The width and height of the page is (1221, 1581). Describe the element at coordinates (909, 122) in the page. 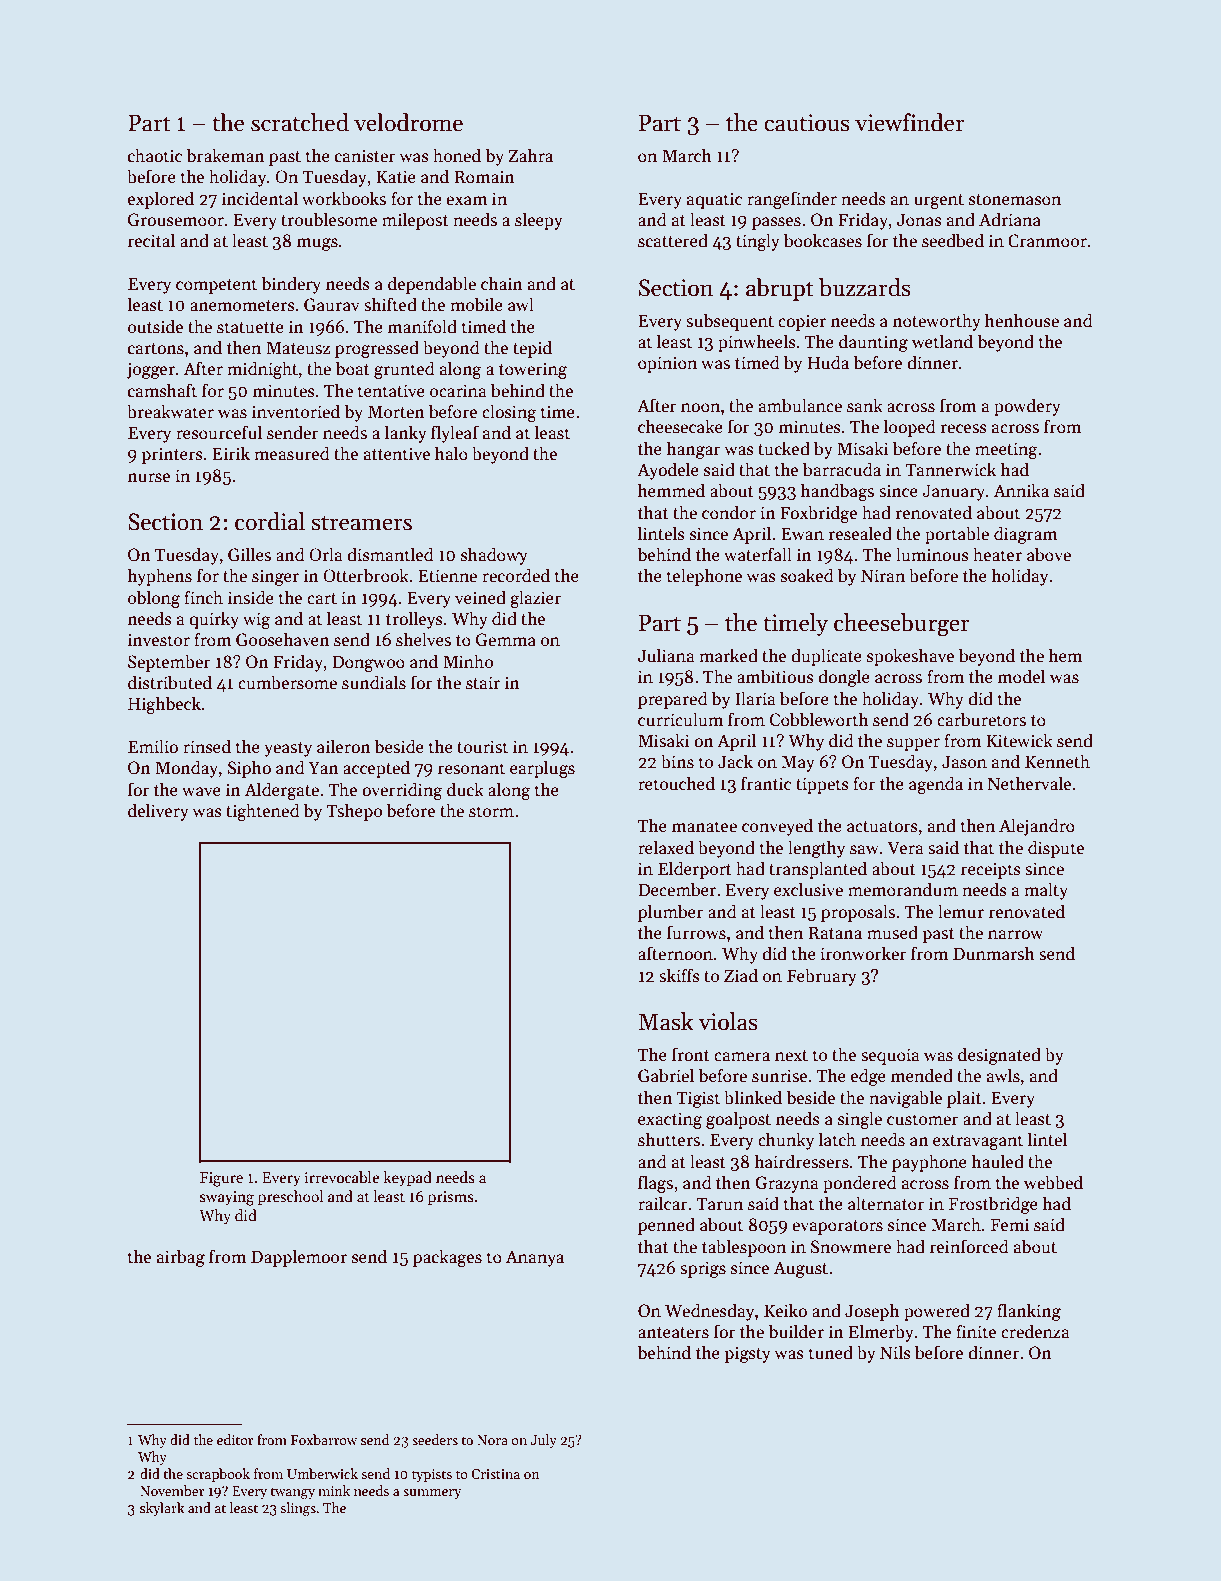

I see `viewfinder` at that location.
